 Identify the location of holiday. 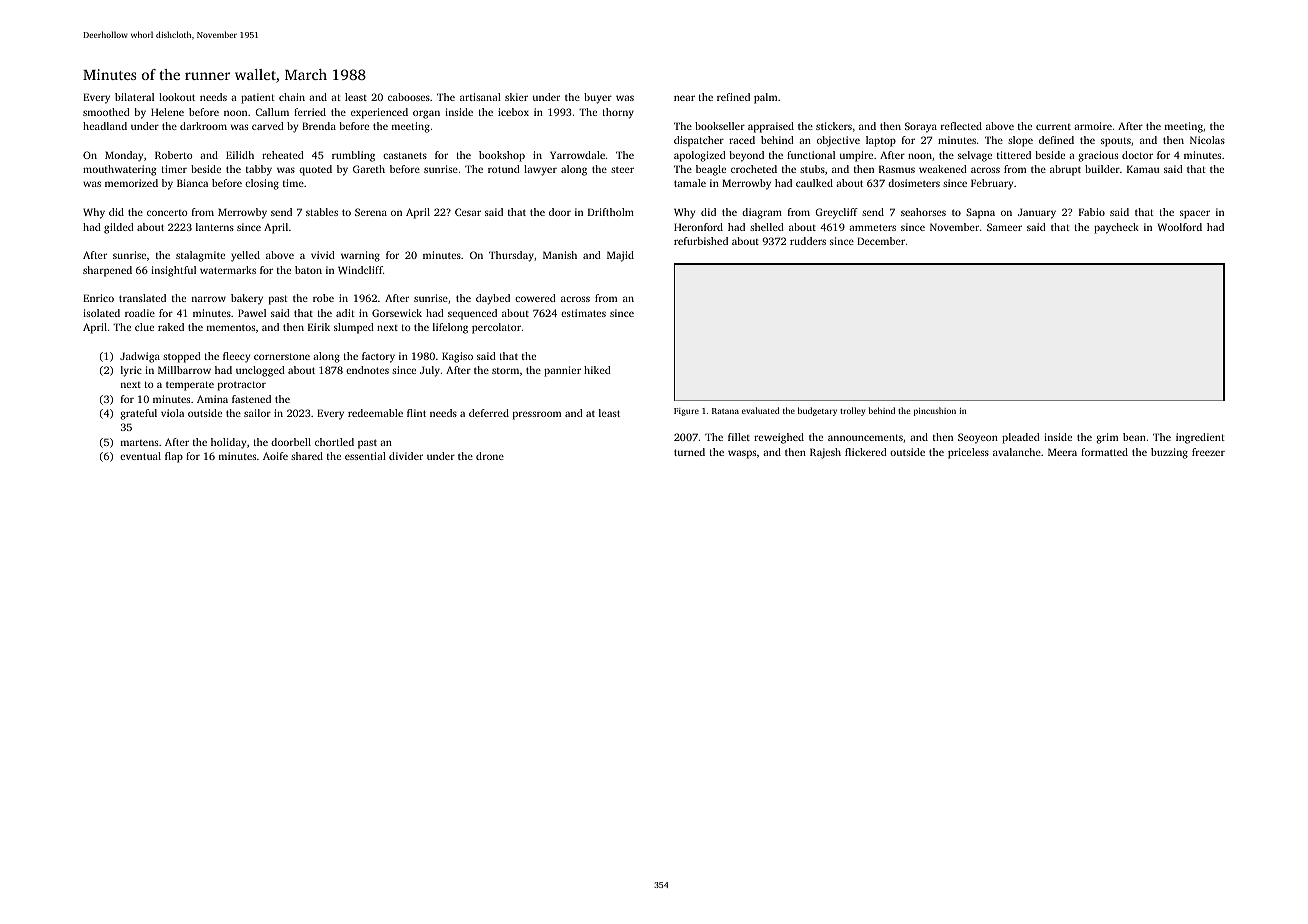
(228, 443).
